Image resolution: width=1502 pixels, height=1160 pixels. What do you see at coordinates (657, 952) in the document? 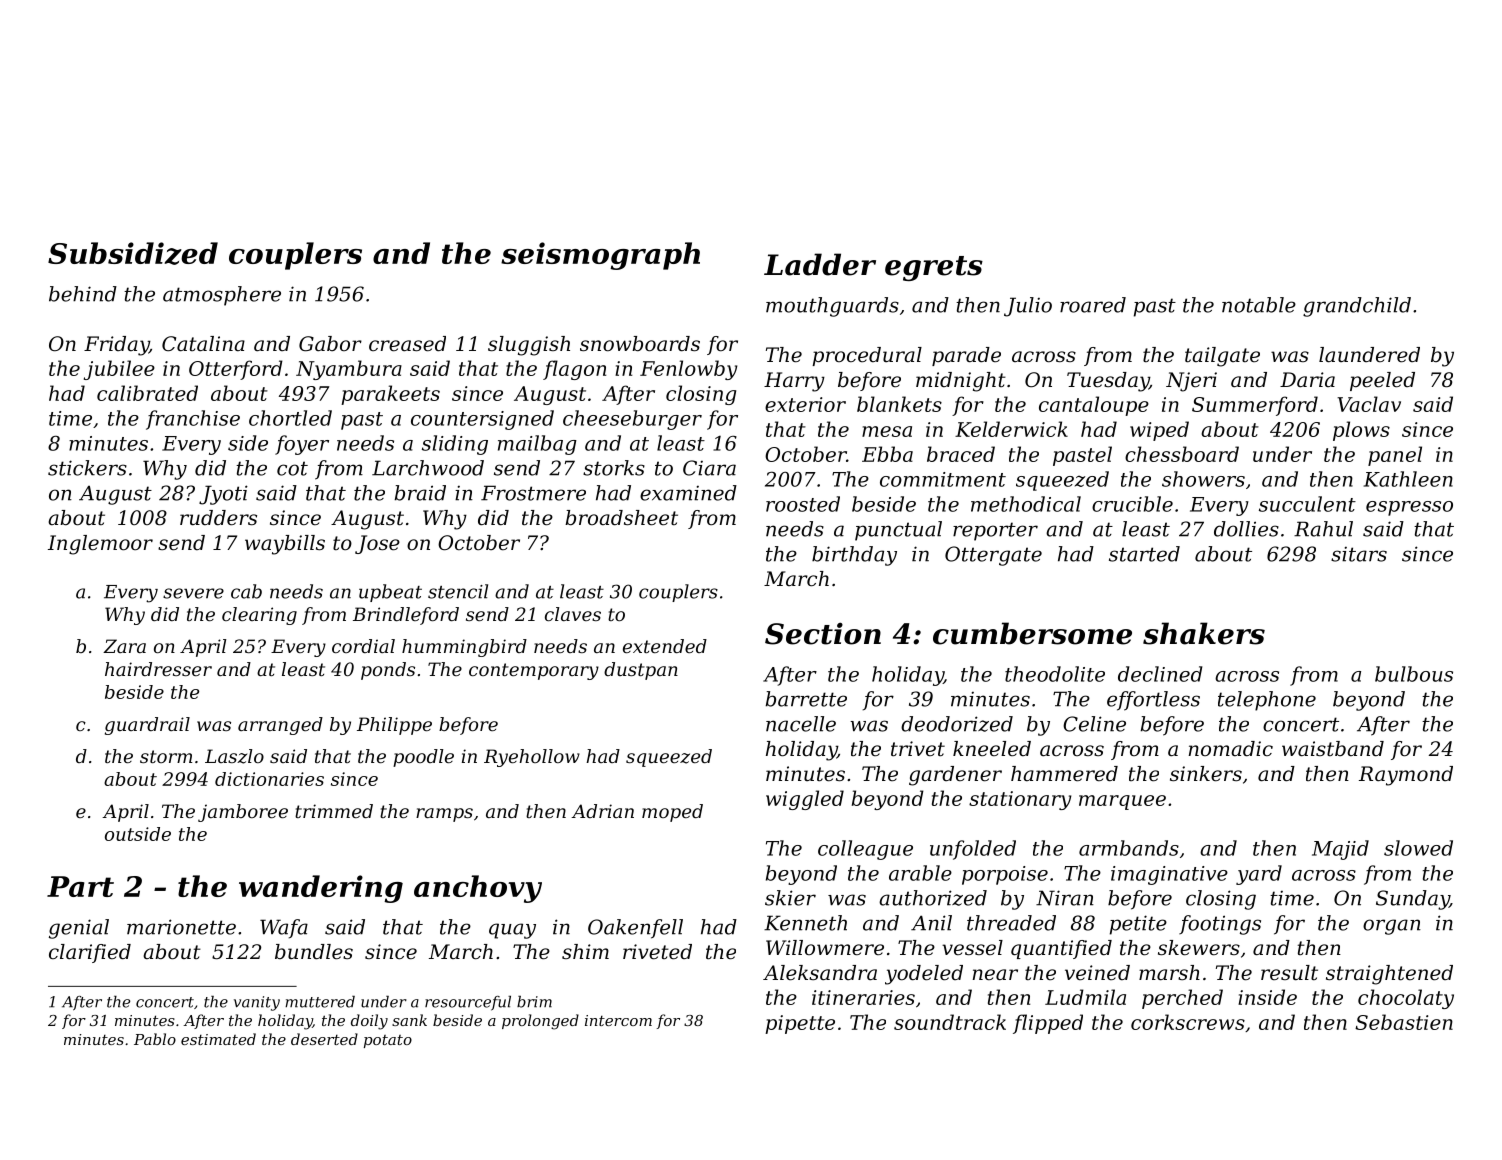
I see `riveted` at bounding box center [657, 952].
